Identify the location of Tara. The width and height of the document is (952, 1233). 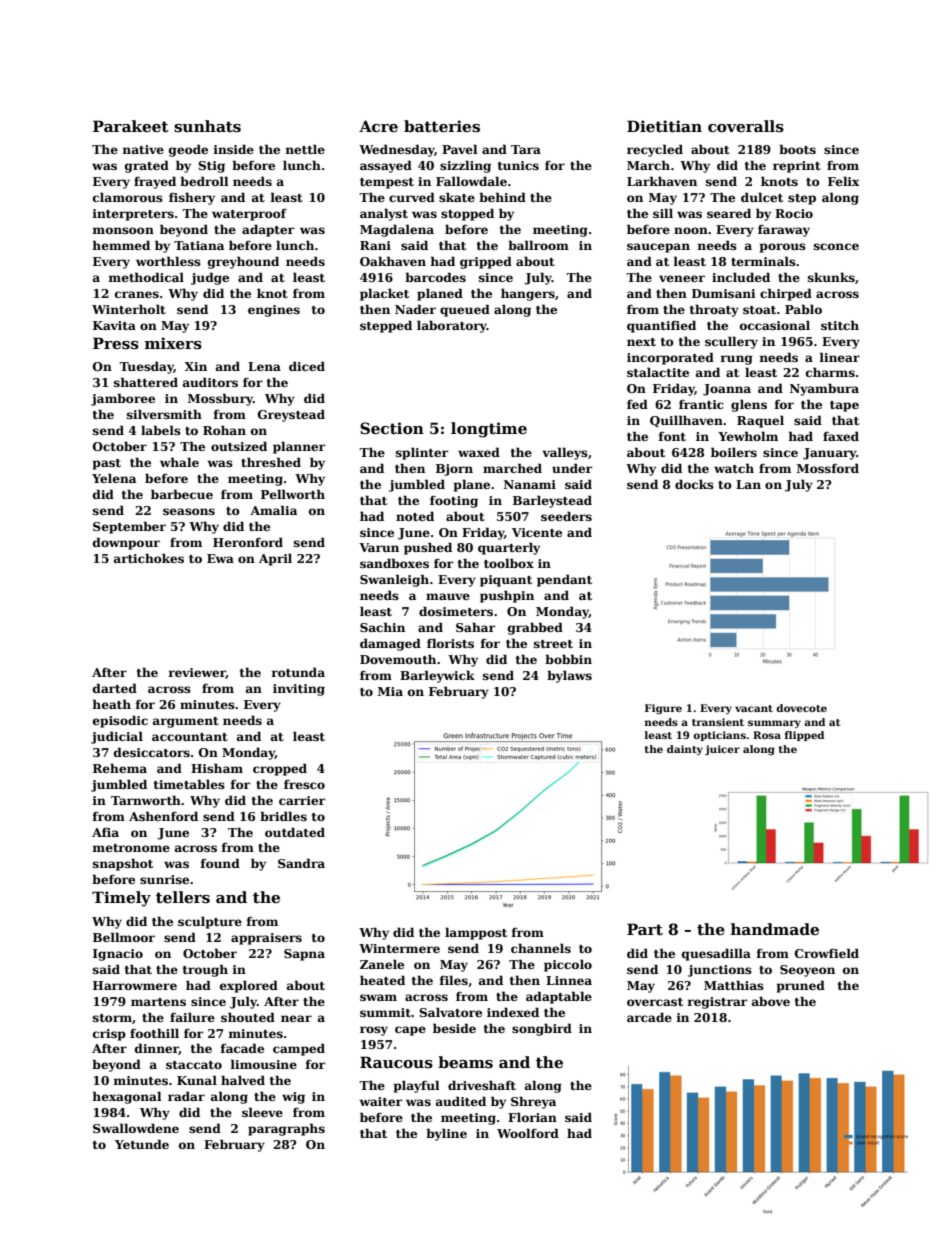
(526, 149).
